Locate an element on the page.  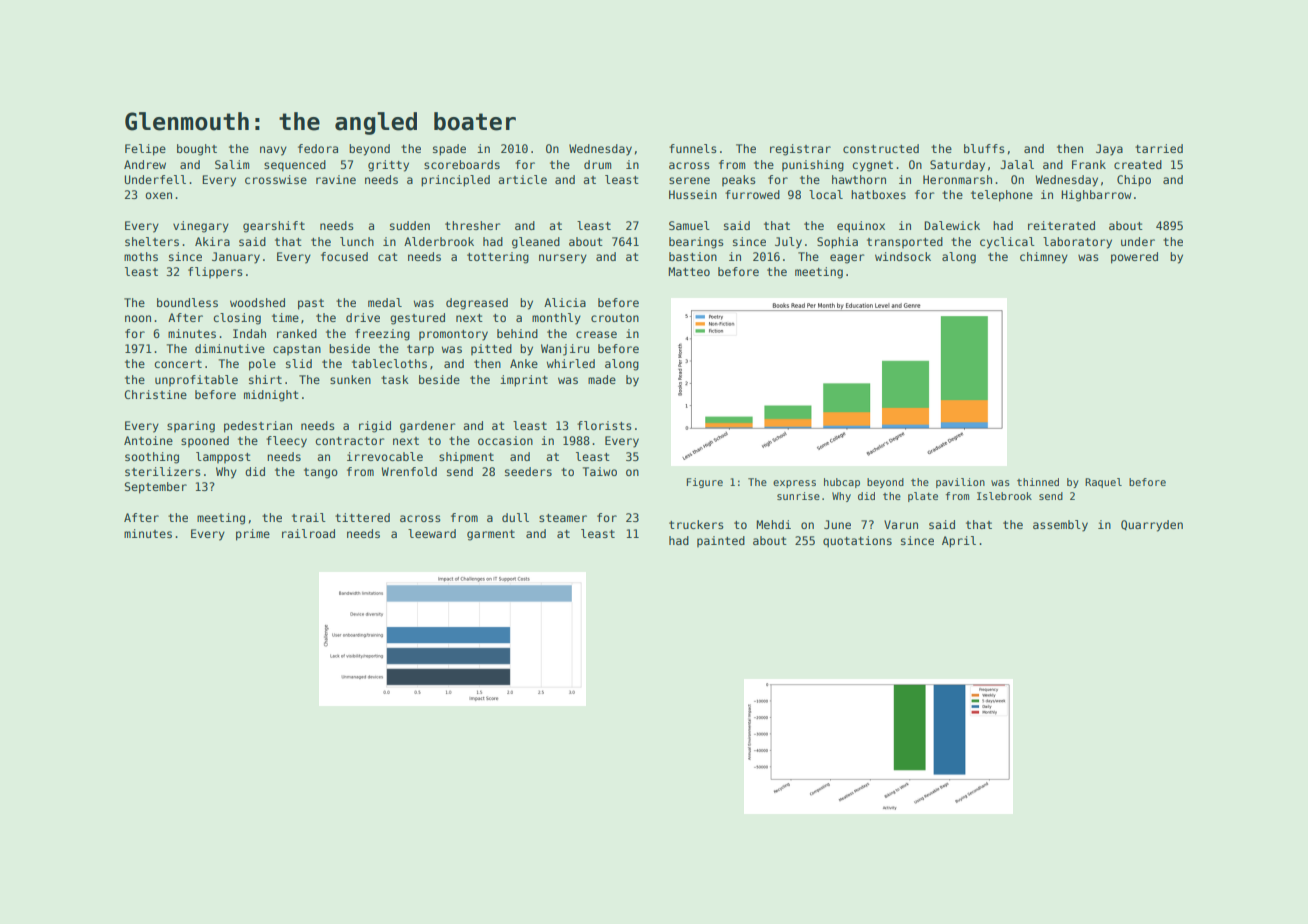
gearshift is located at coordinates (274, 227).
